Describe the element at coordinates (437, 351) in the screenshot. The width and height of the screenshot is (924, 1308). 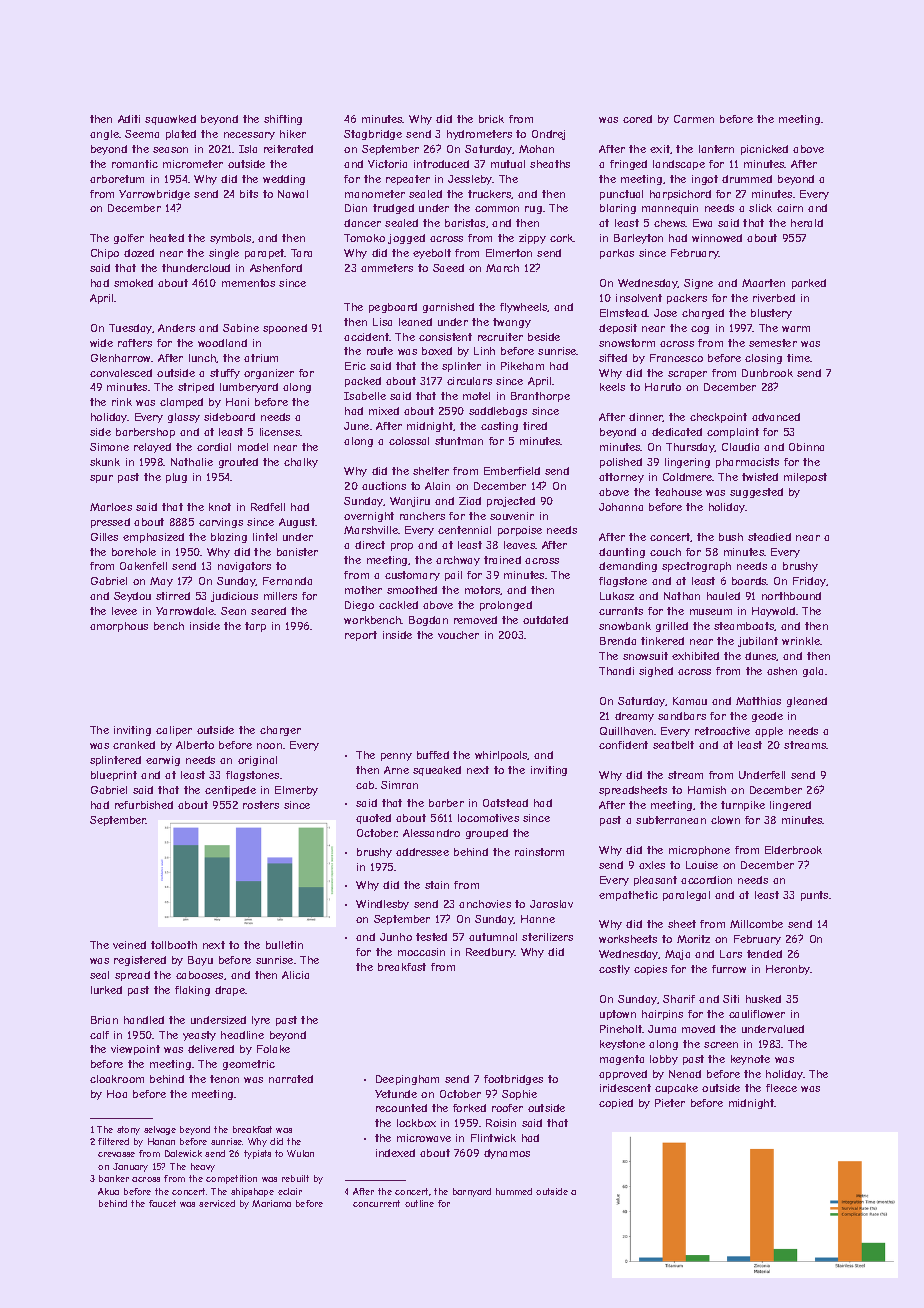
I see `boxed` at that location.
